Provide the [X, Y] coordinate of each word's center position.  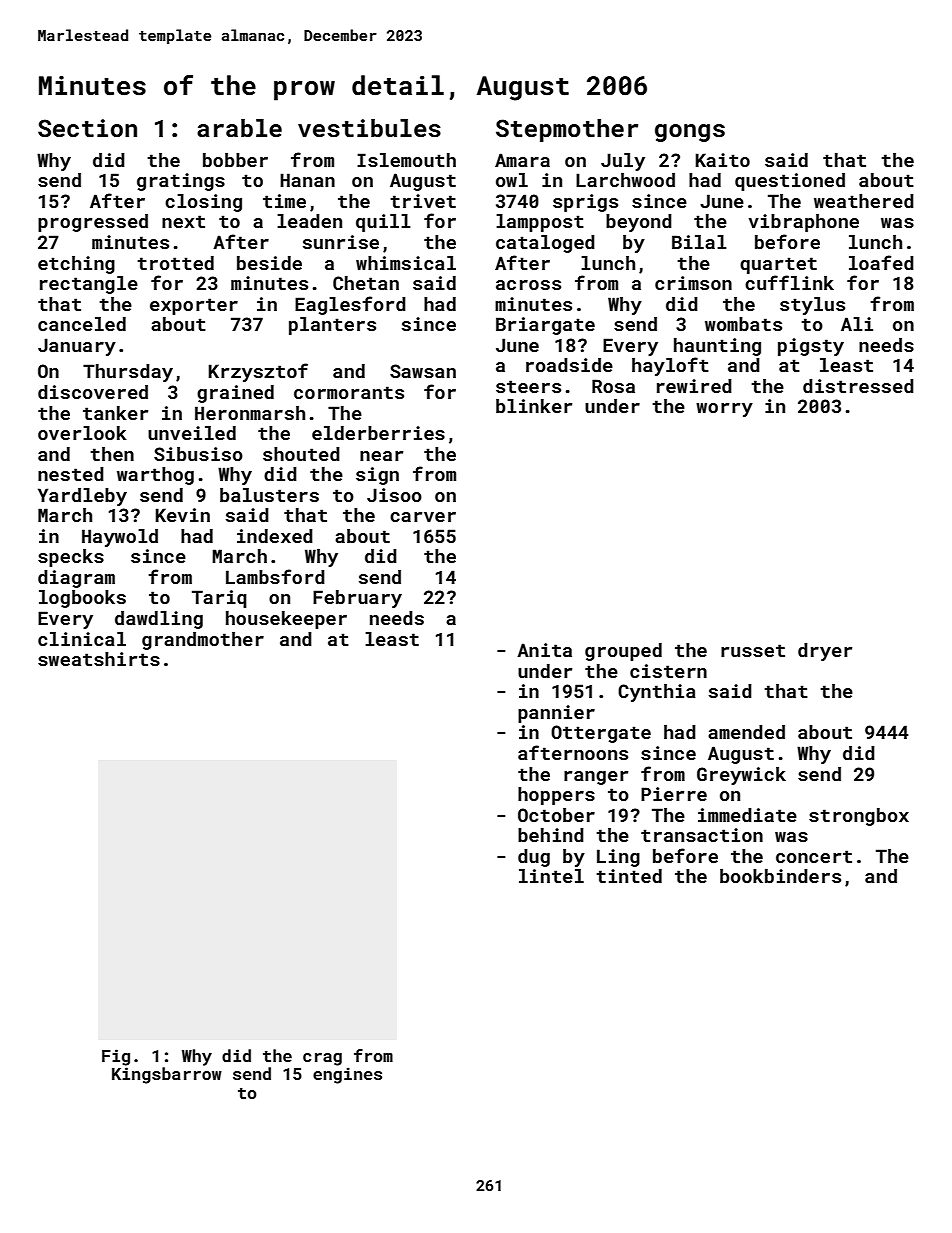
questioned [790, 182]
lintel [551, 876]
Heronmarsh [250, 413]
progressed [93, 223]
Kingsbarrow [167, 1075]
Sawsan [423, 371]
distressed [858, 386]
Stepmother [567, 130]
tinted [629, 876]
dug [534, 858]
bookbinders [780, 876]
